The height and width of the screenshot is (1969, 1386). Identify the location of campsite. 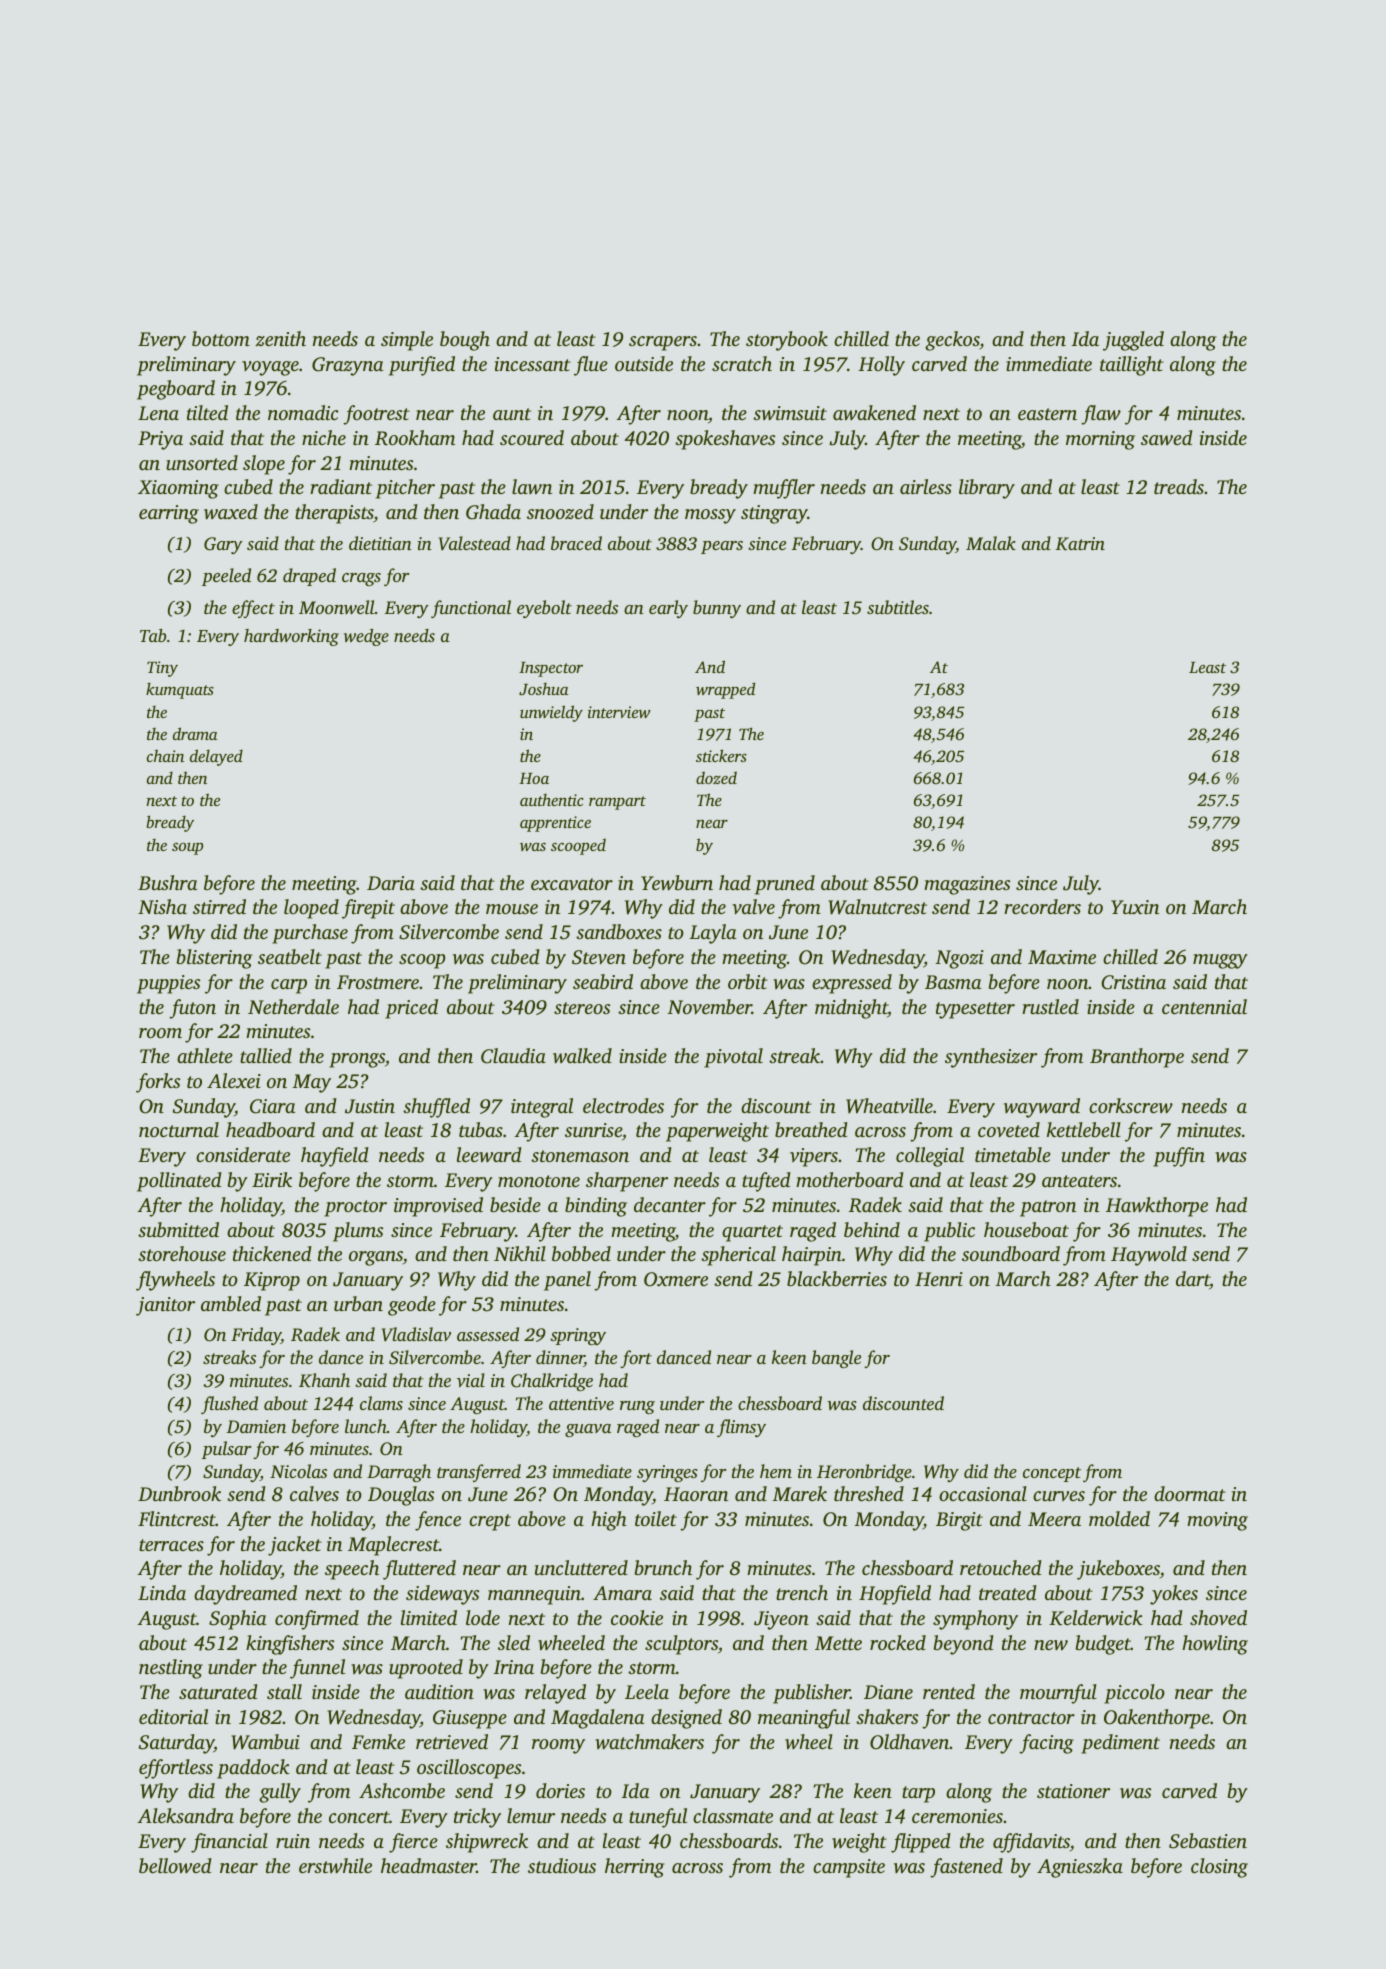
(849, 1868).
